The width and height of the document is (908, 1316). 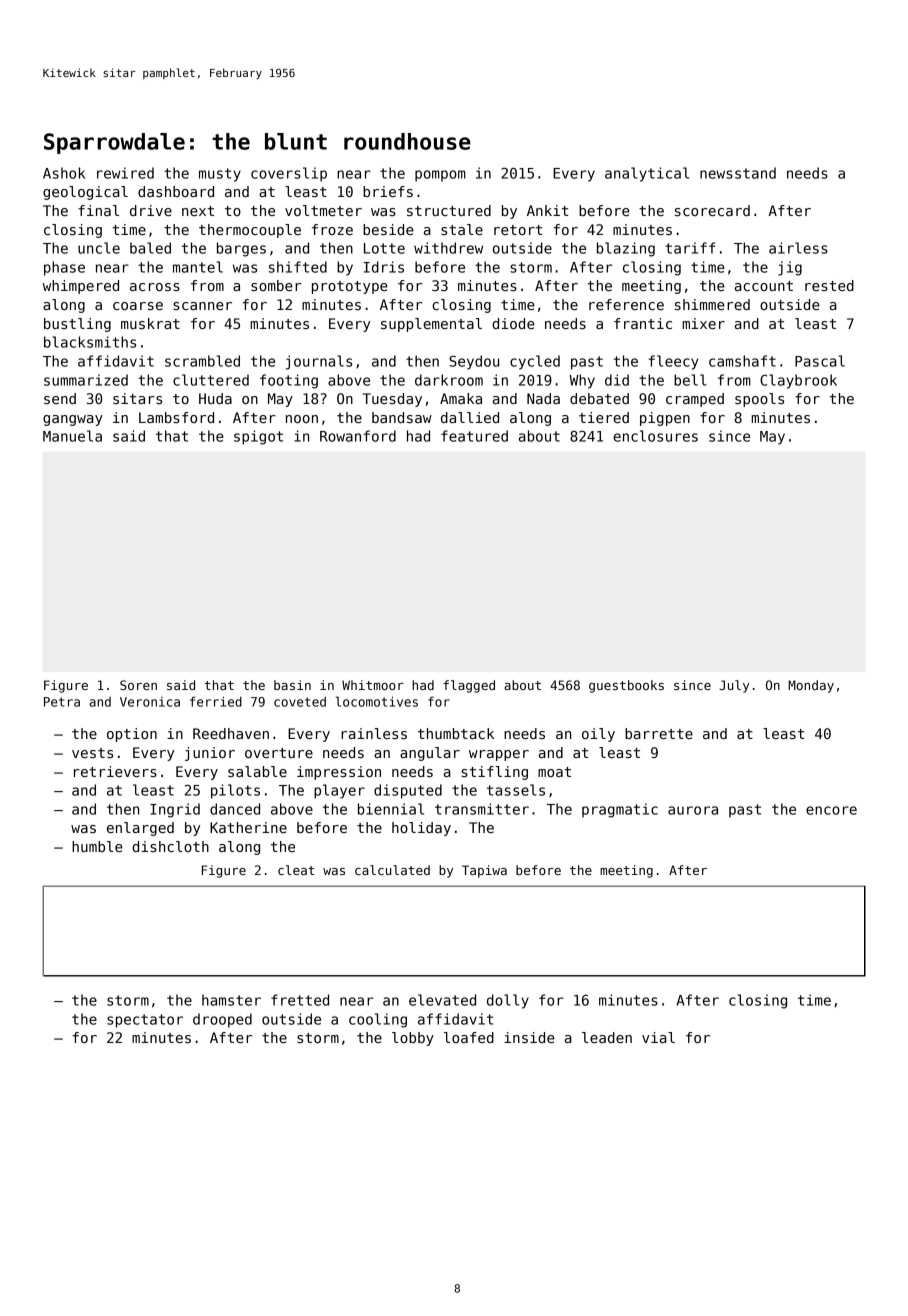 What do you see at coordinates (690, 248) in the document?
I see `tariff` at bounding box center [690, 248].
